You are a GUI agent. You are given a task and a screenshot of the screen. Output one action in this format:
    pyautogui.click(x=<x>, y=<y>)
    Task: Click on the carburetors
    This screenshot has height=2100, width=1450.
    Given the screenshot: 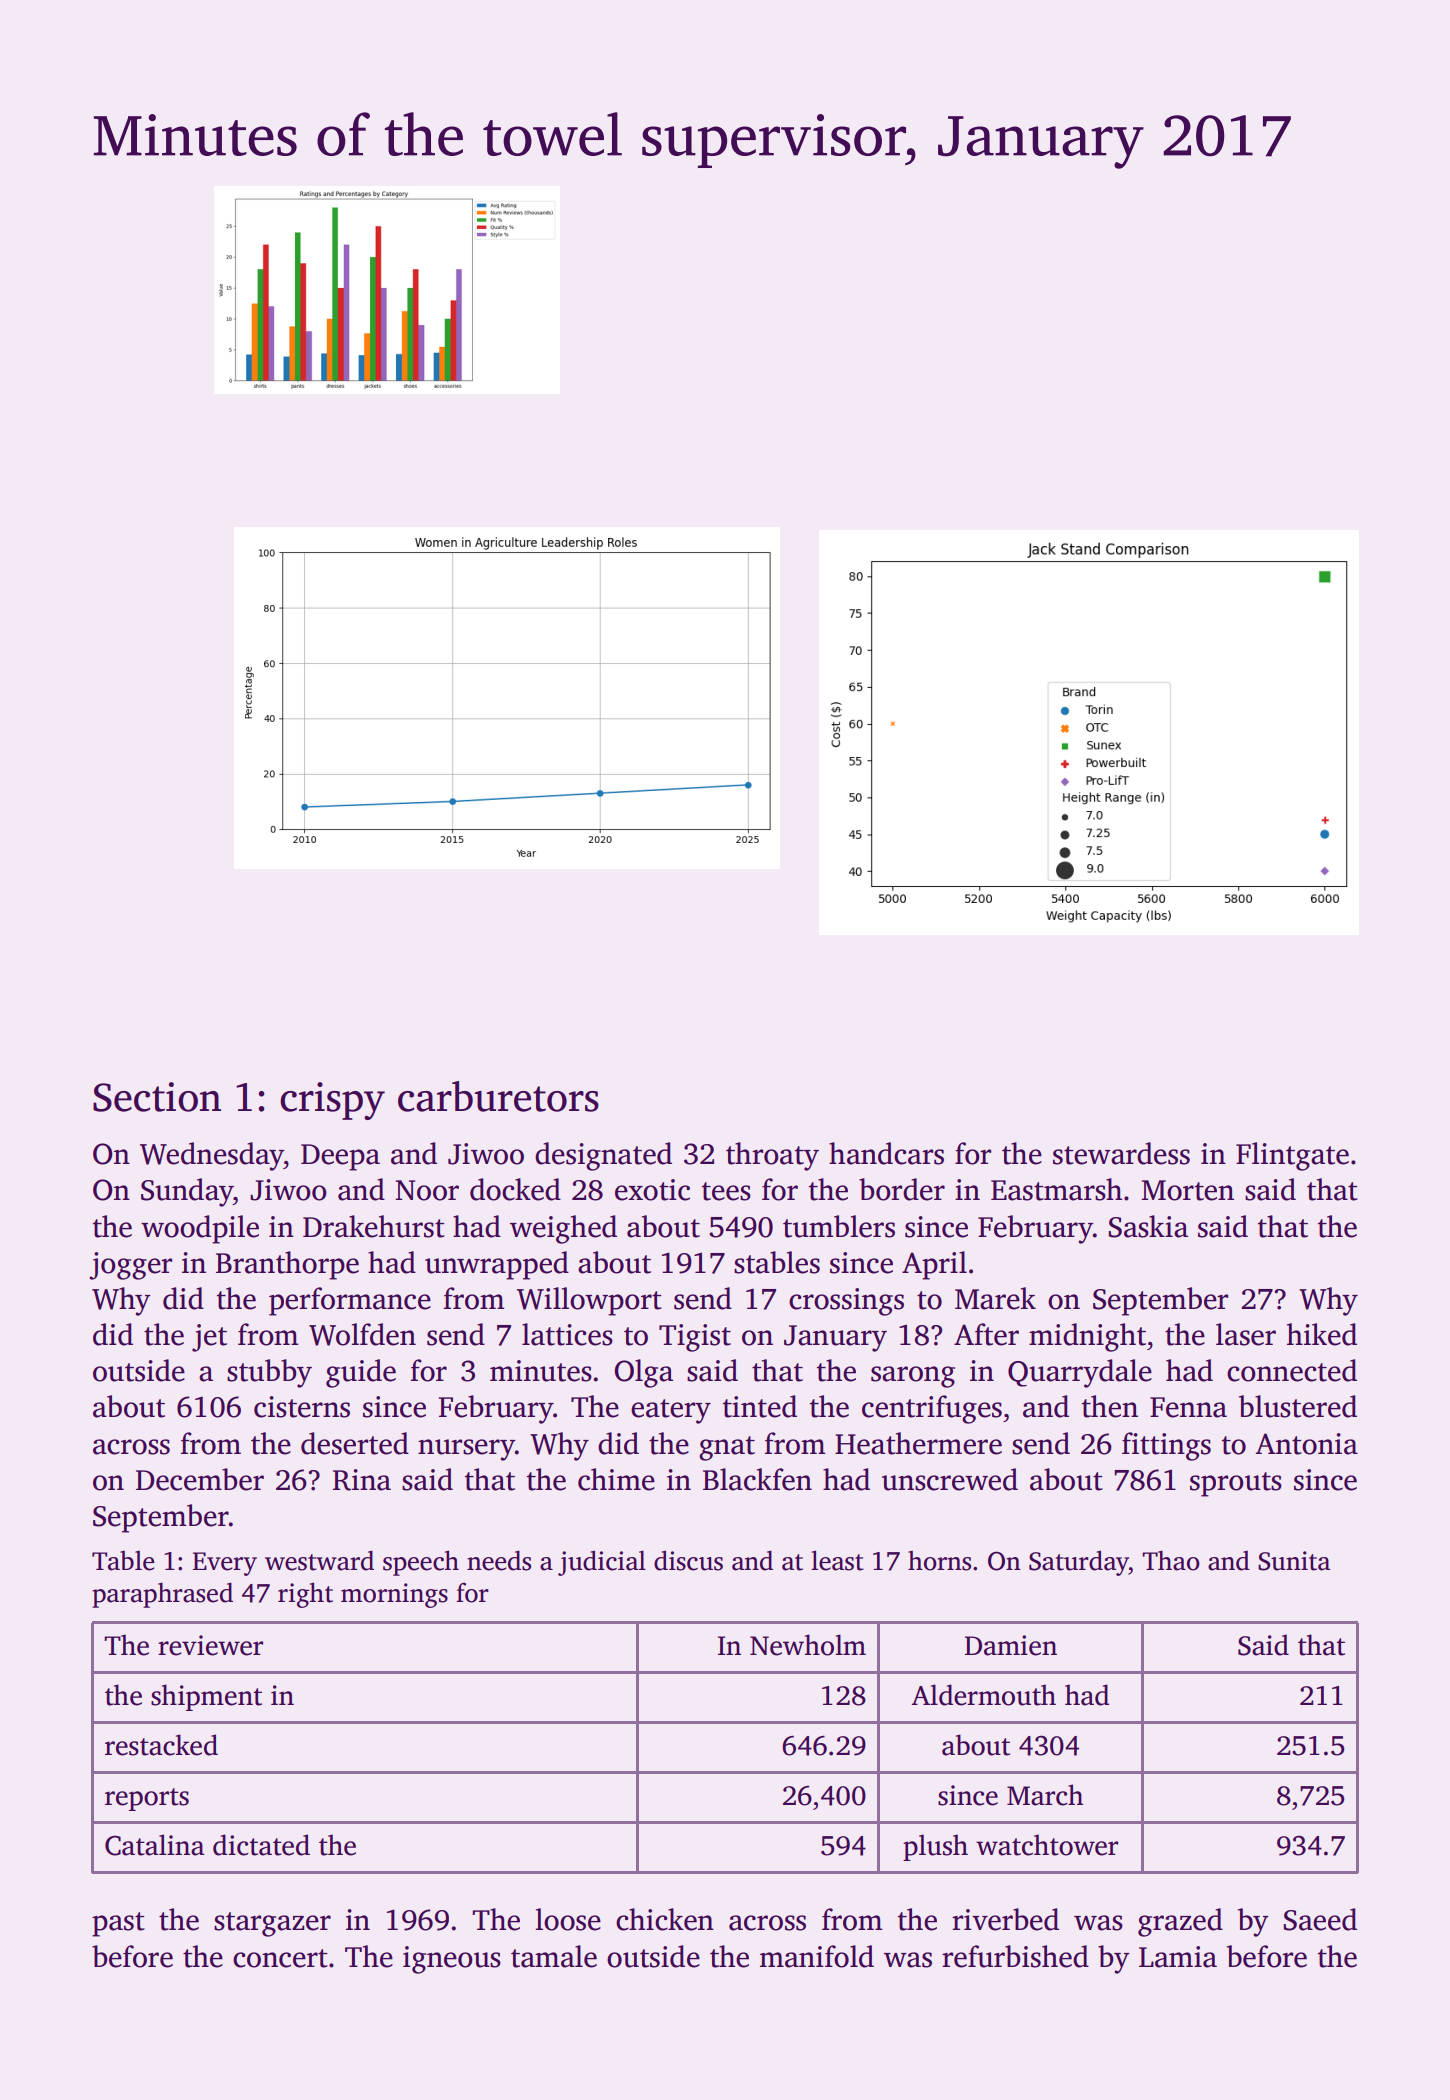 What is the action you would take?
    pyautogui.click(x=498, y=1096)
